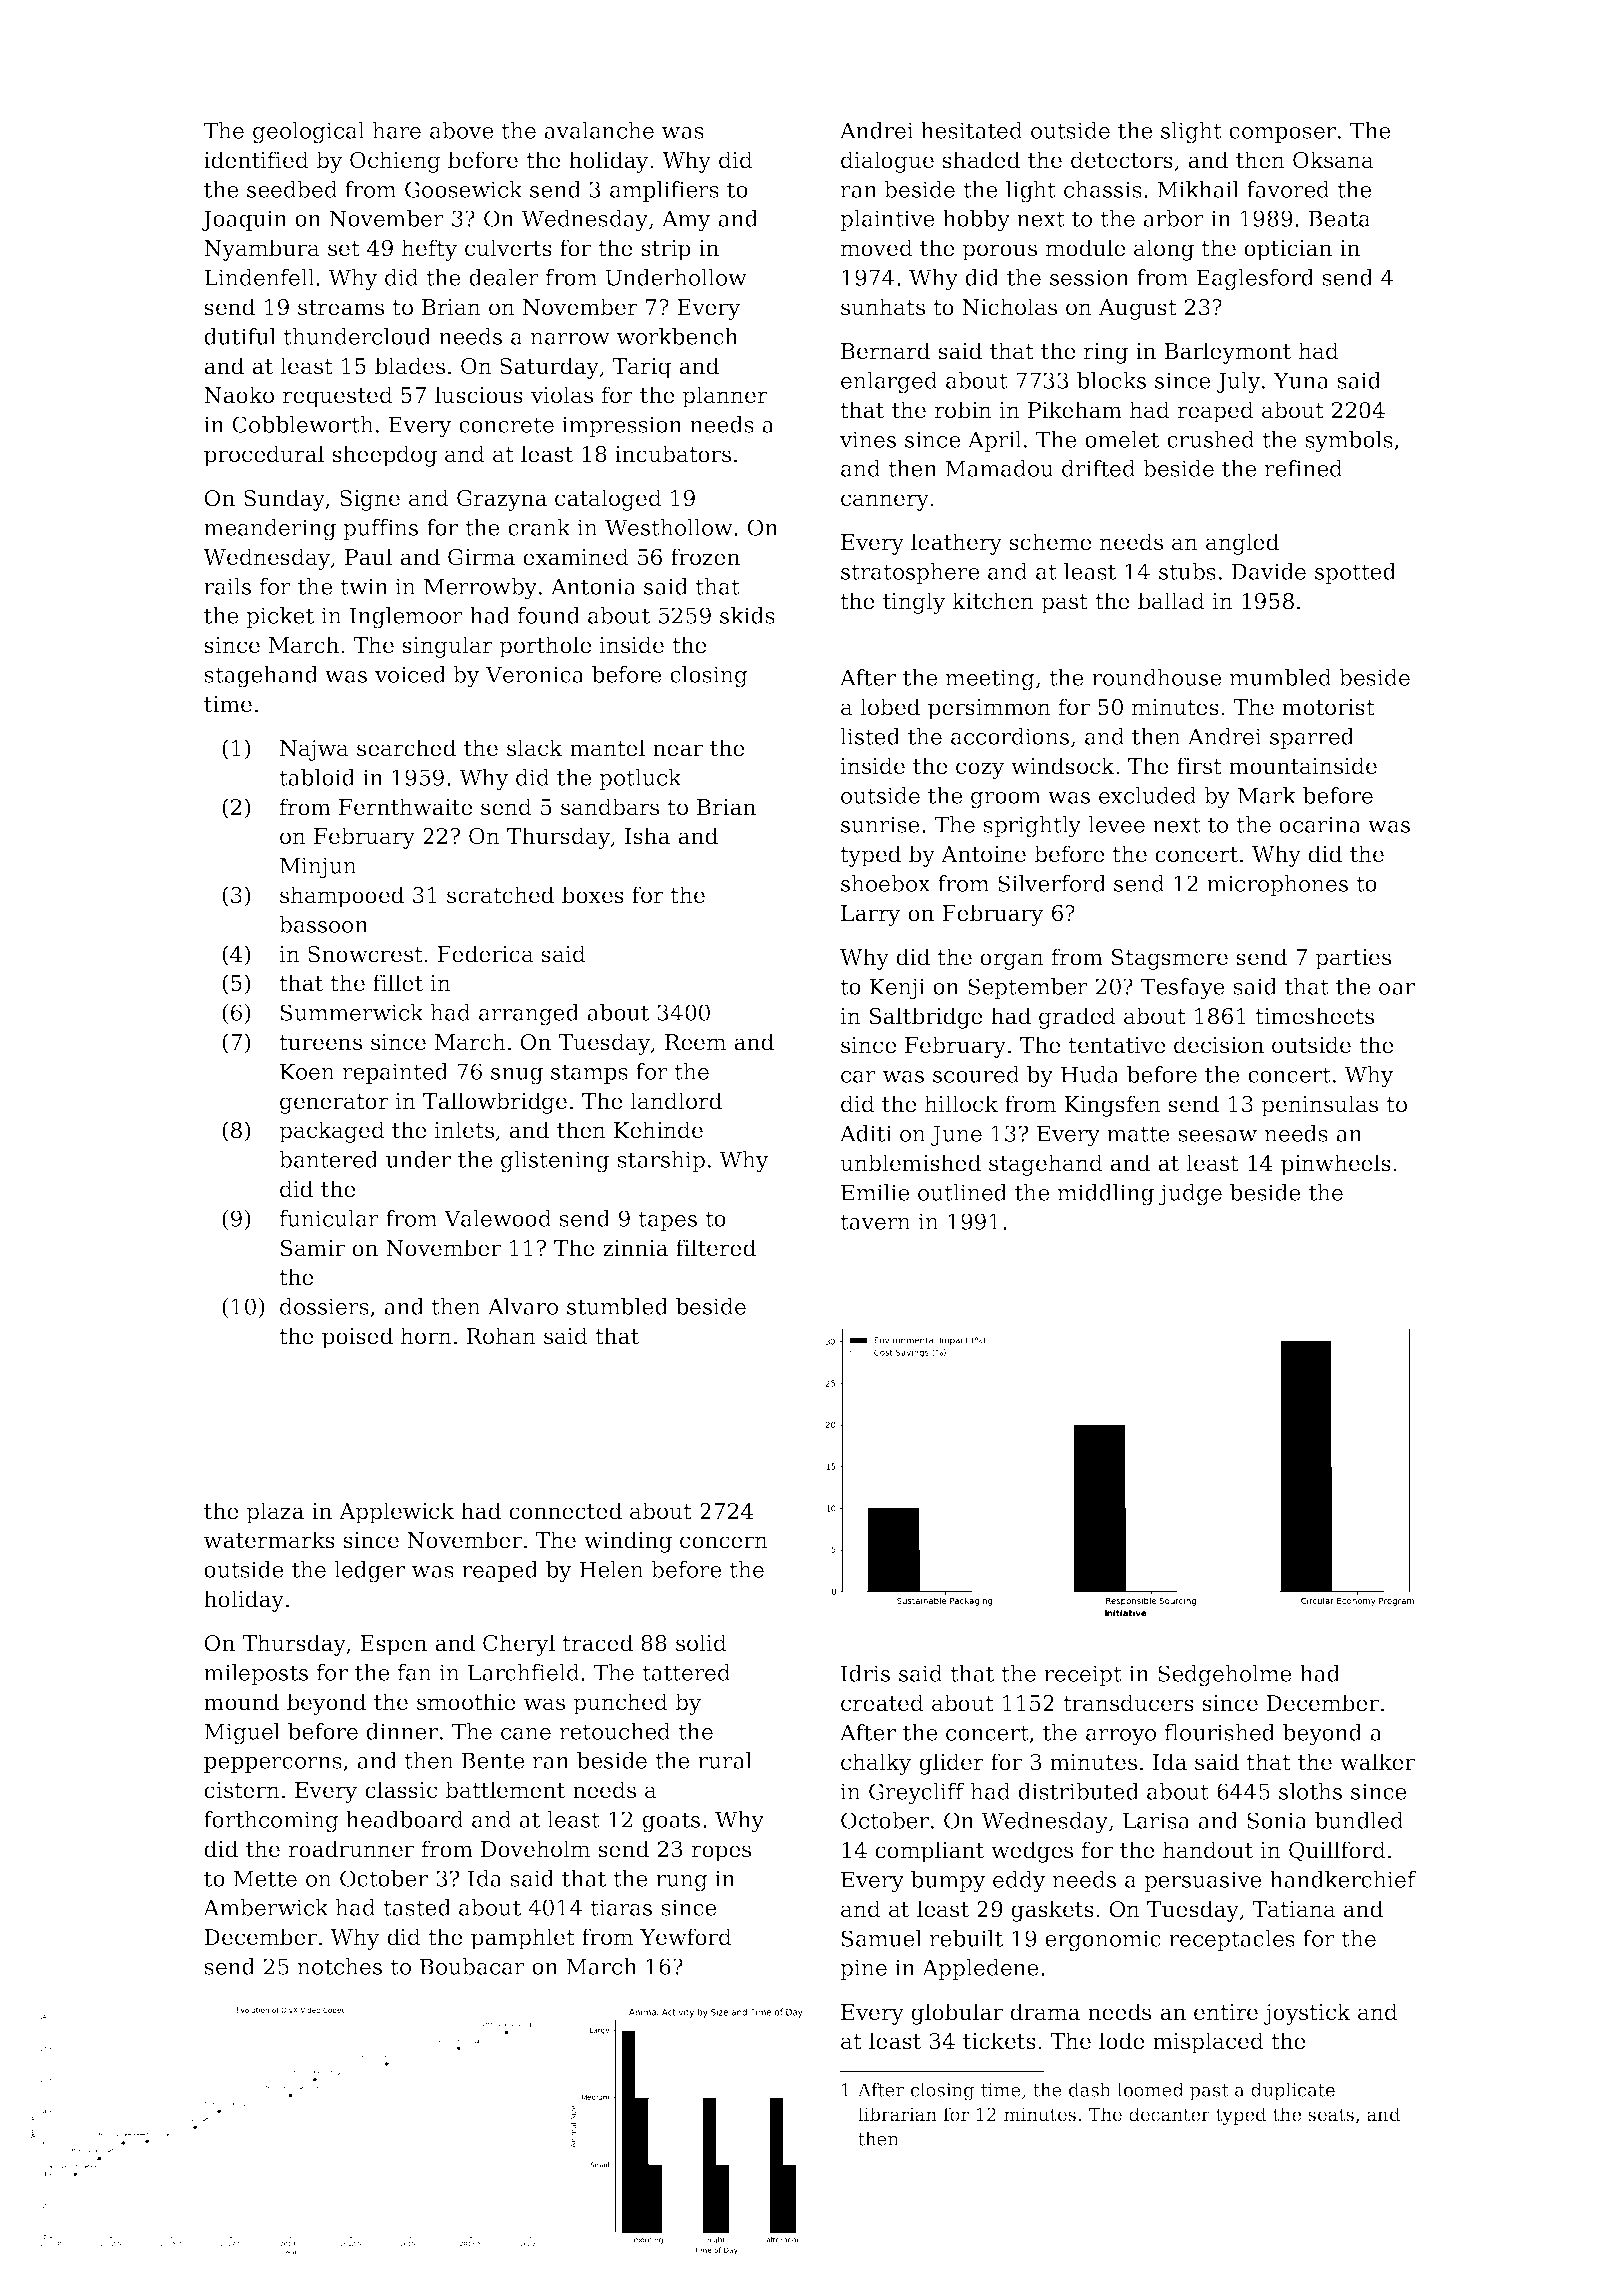  Describe the element at coordinates (628, 1542) in the screenshot. I see `winding` at that location.
